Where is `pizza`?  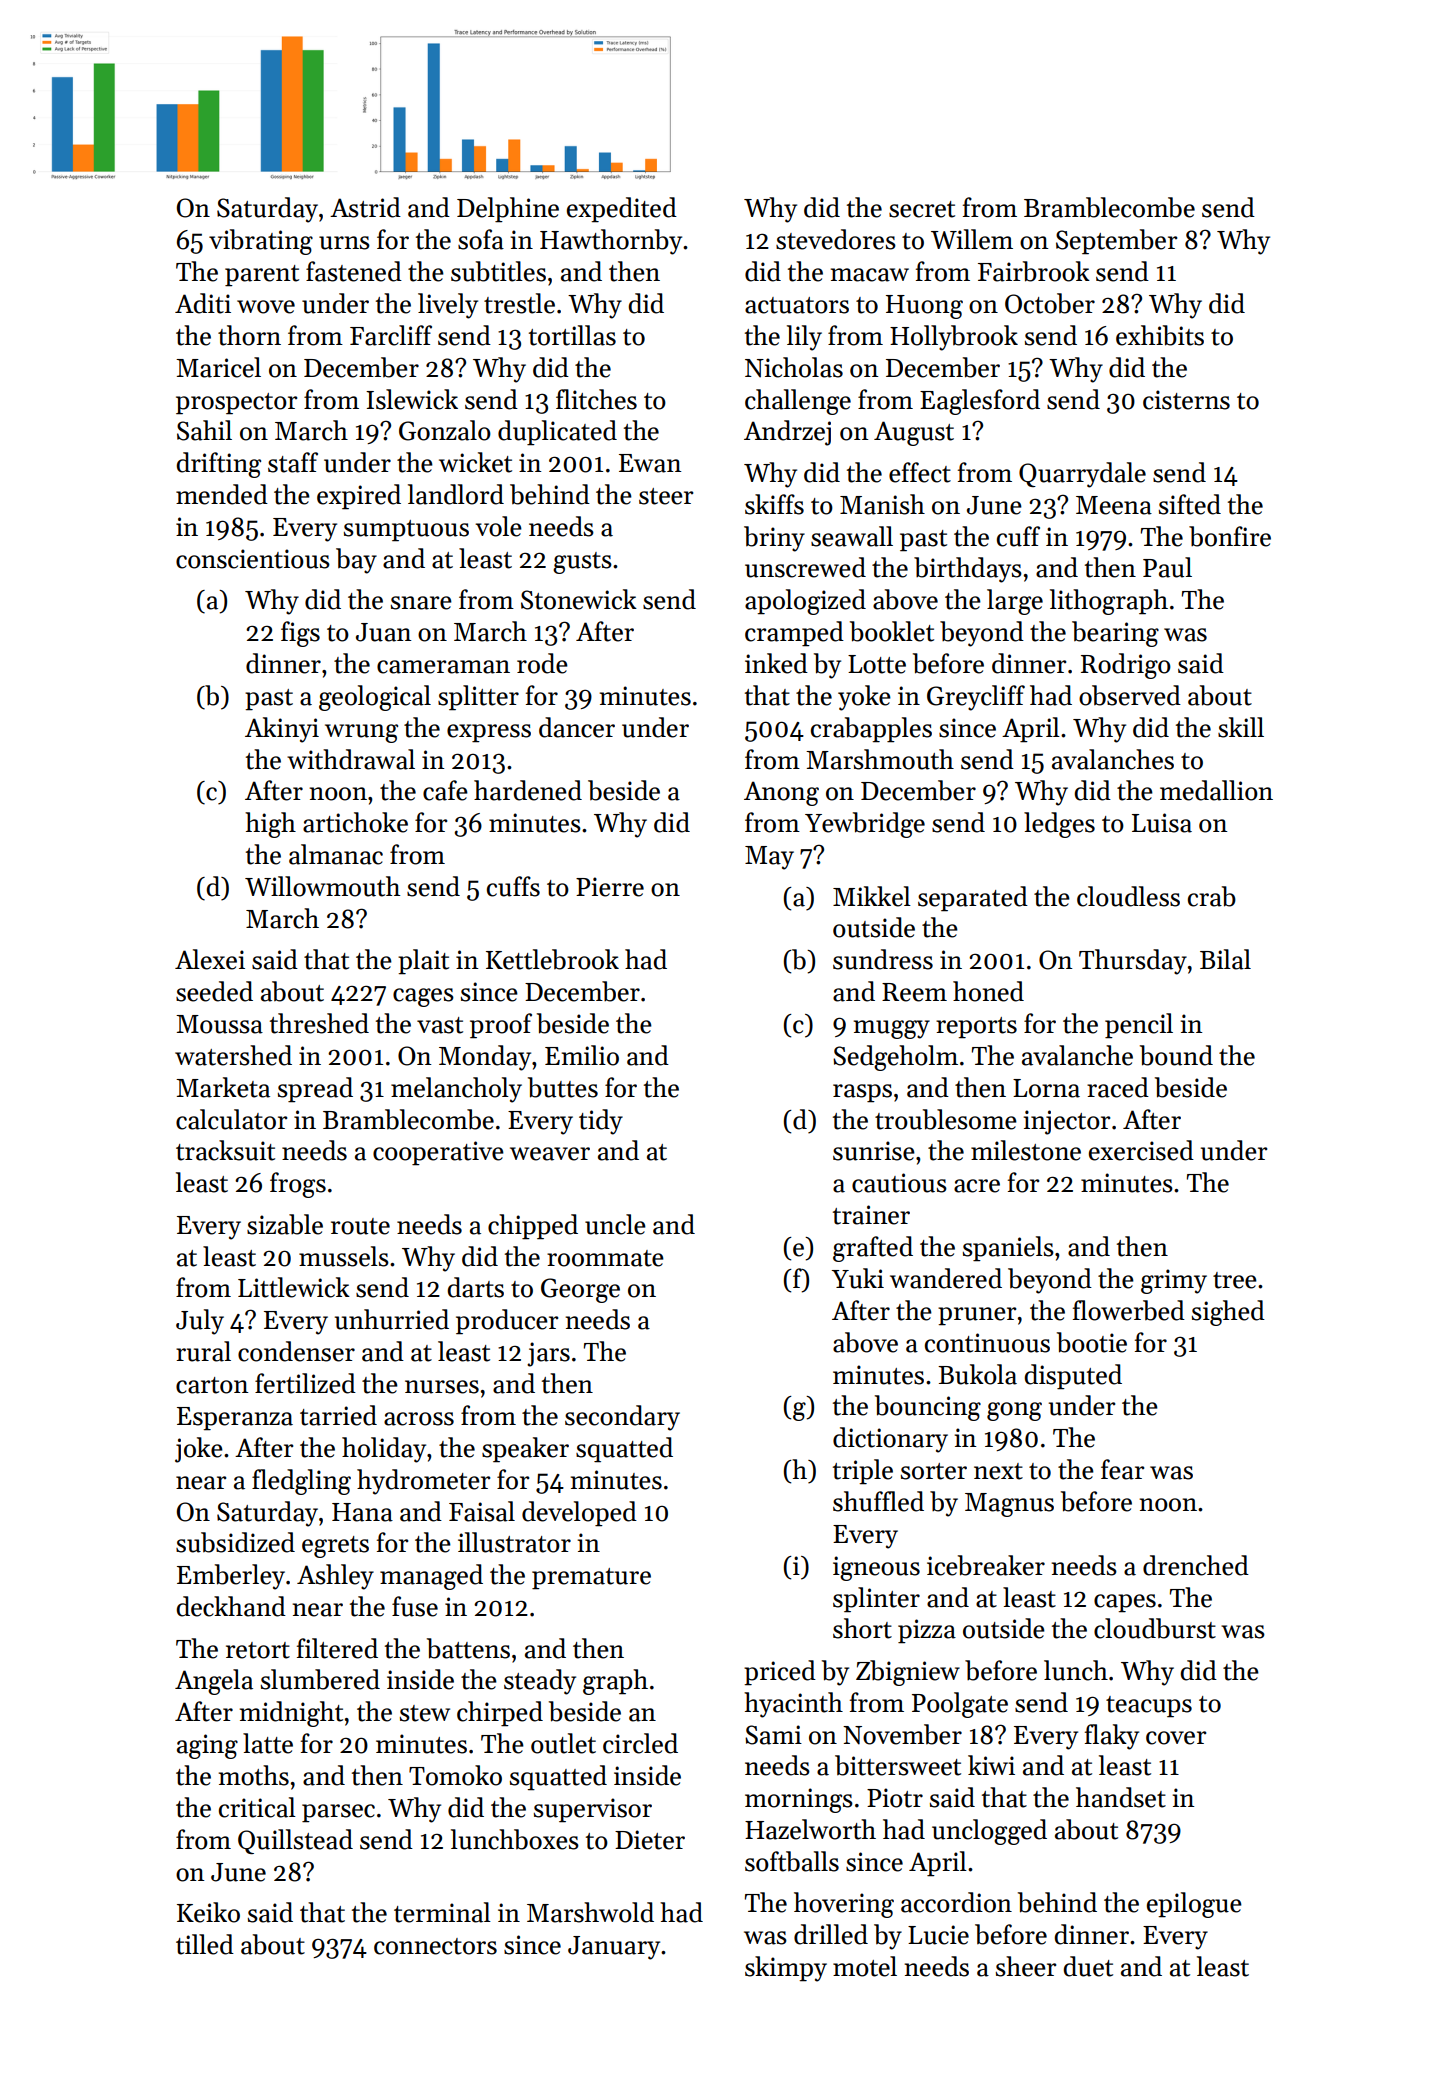
pizza is located at coordinates (927, 1631).
